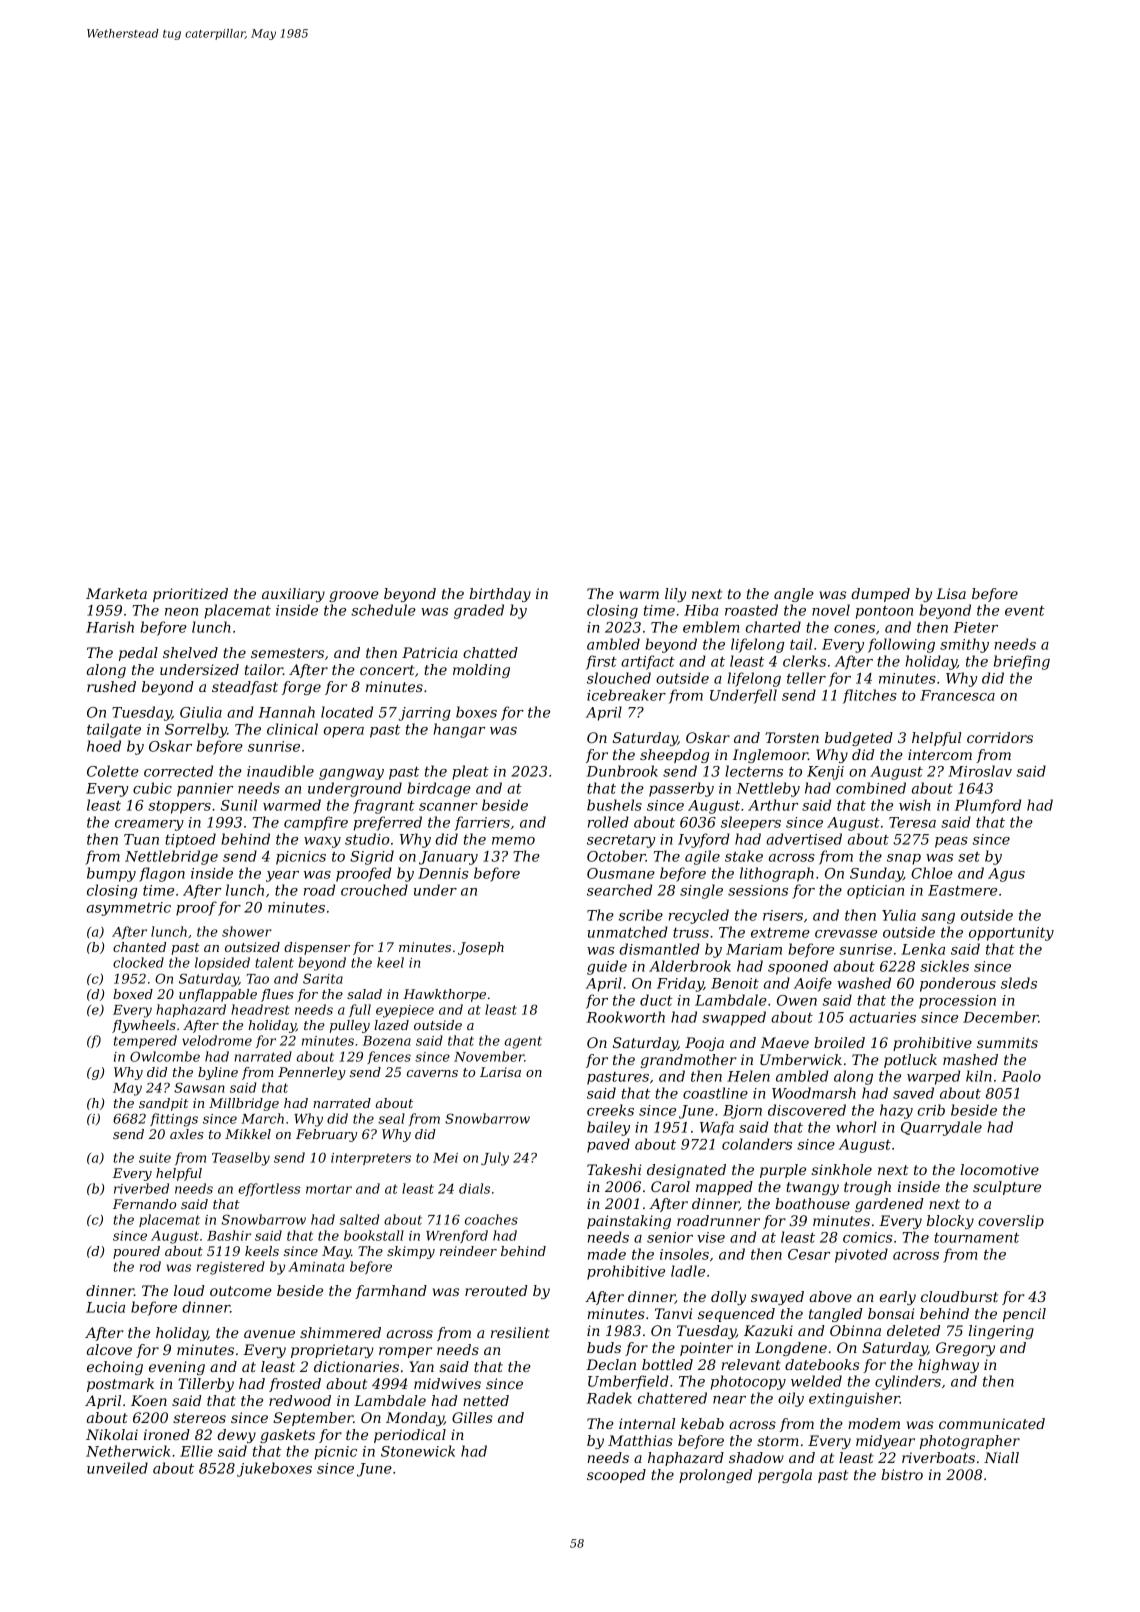 The image size is (1140, 1612). Describe the element at coordinates (785, 1476) in the screenshot. I see `pergola` at that location.
